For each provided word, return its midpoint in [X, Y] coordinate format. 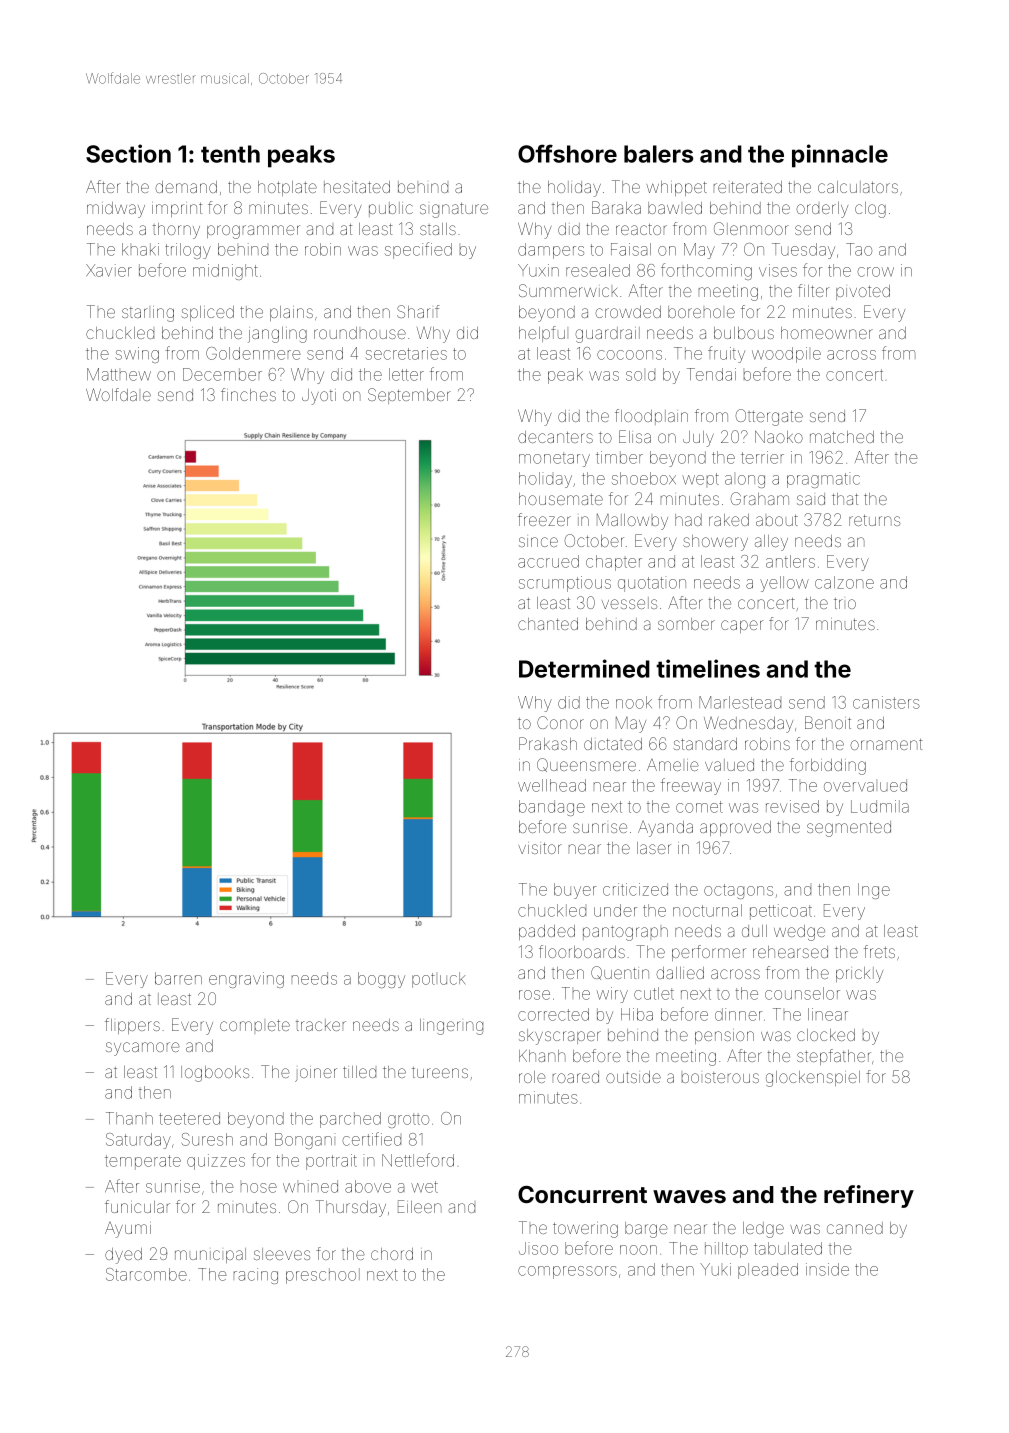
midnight [225, 272]
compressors [567, 1272]
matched [842, 437]
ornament [886, 744]
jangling [277, 335]
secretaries [406, 353]
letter [406, 374]
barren [178, 978]
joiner [316, 1074]
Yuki [715, 1269]
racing [256, 1276]
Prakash [548, 743]
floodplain [651, 417]
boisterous [720, 1077]
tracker [321, 1025]
